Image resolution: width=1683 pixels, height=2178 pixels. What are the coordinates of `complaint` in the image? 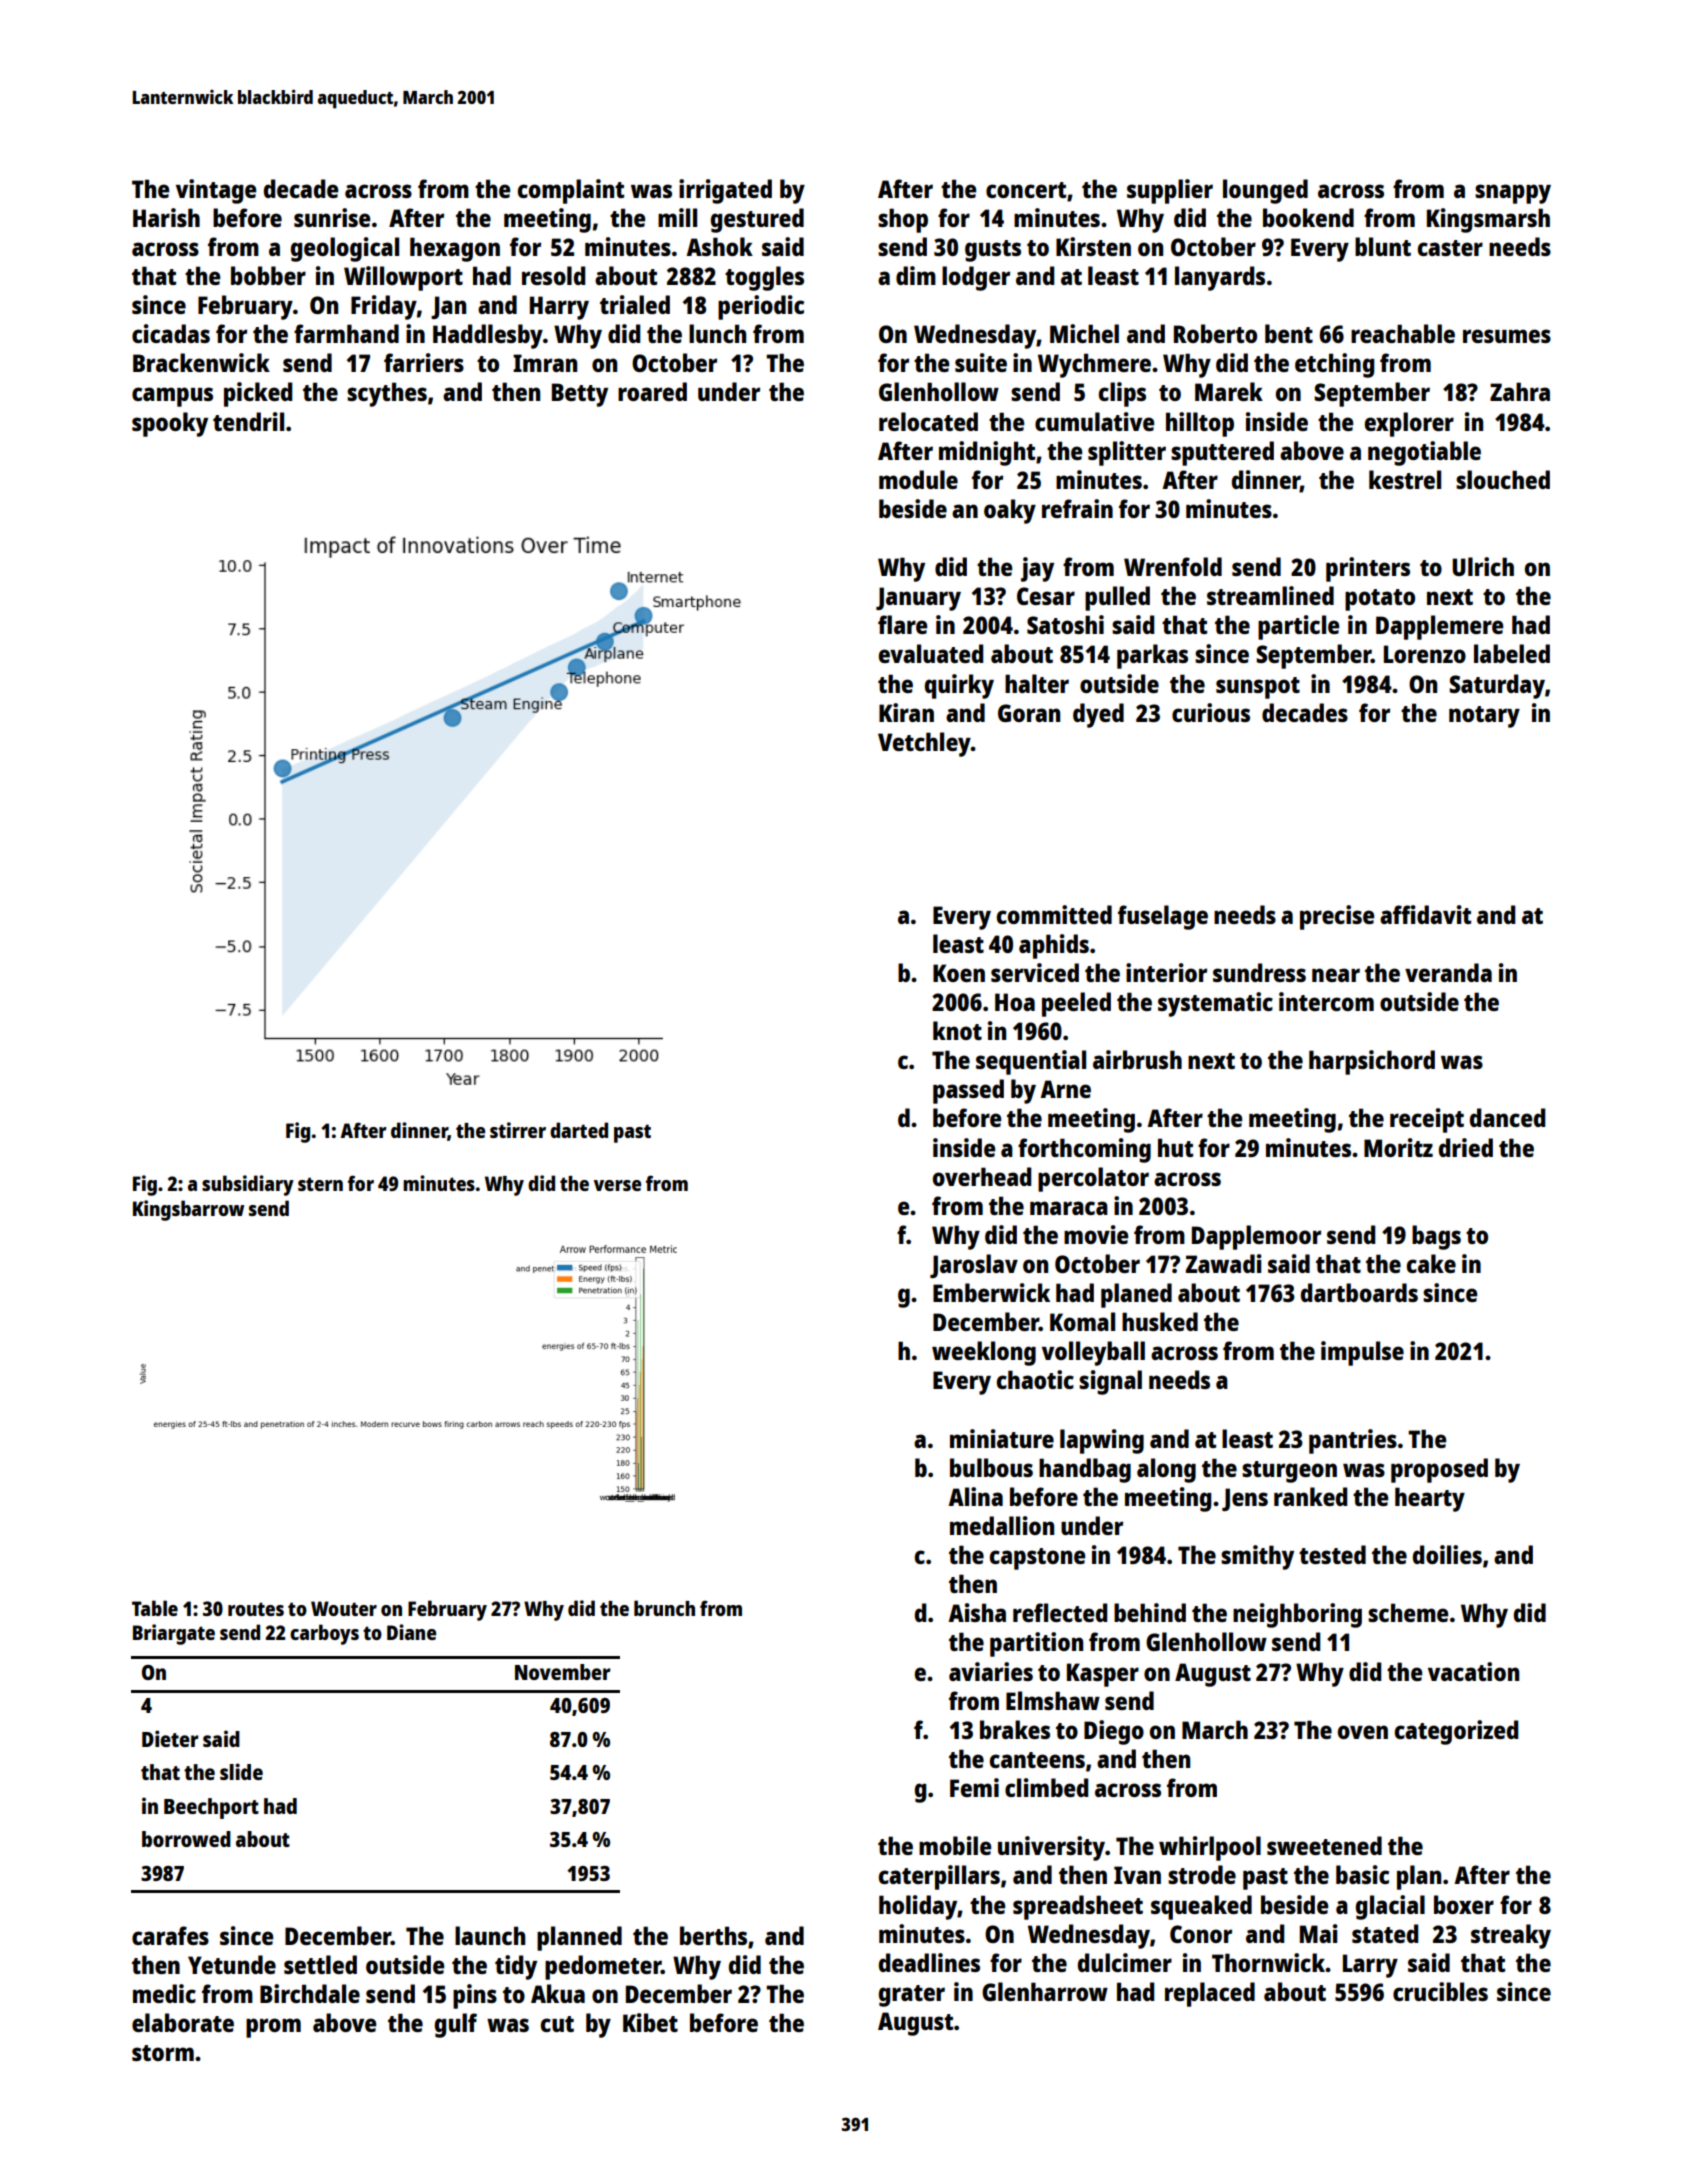 It's located at (571, 191).
